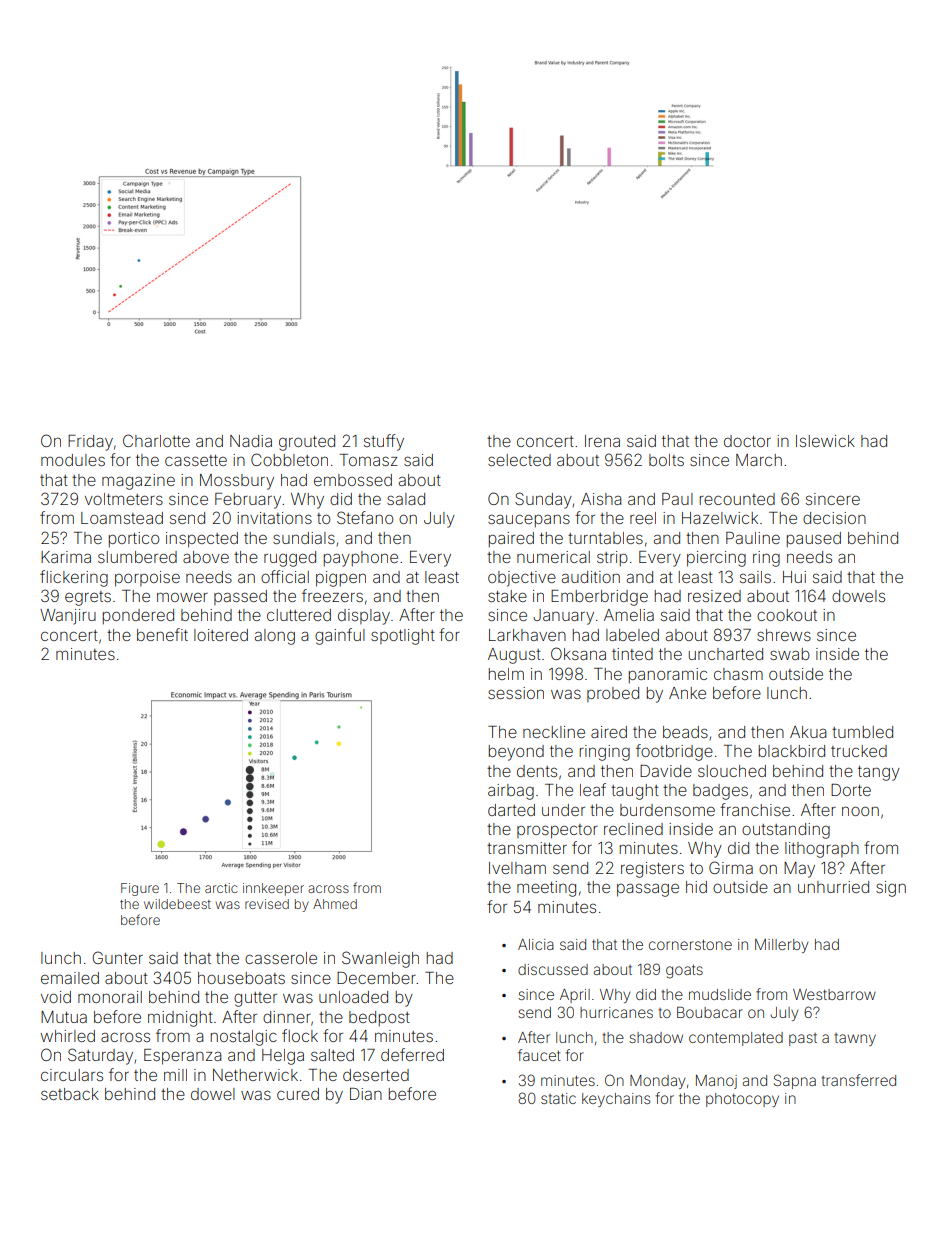  What do you see at coordinates (825, 441) in the document?
I see `Islewick` at bounding box center [825, 441].
